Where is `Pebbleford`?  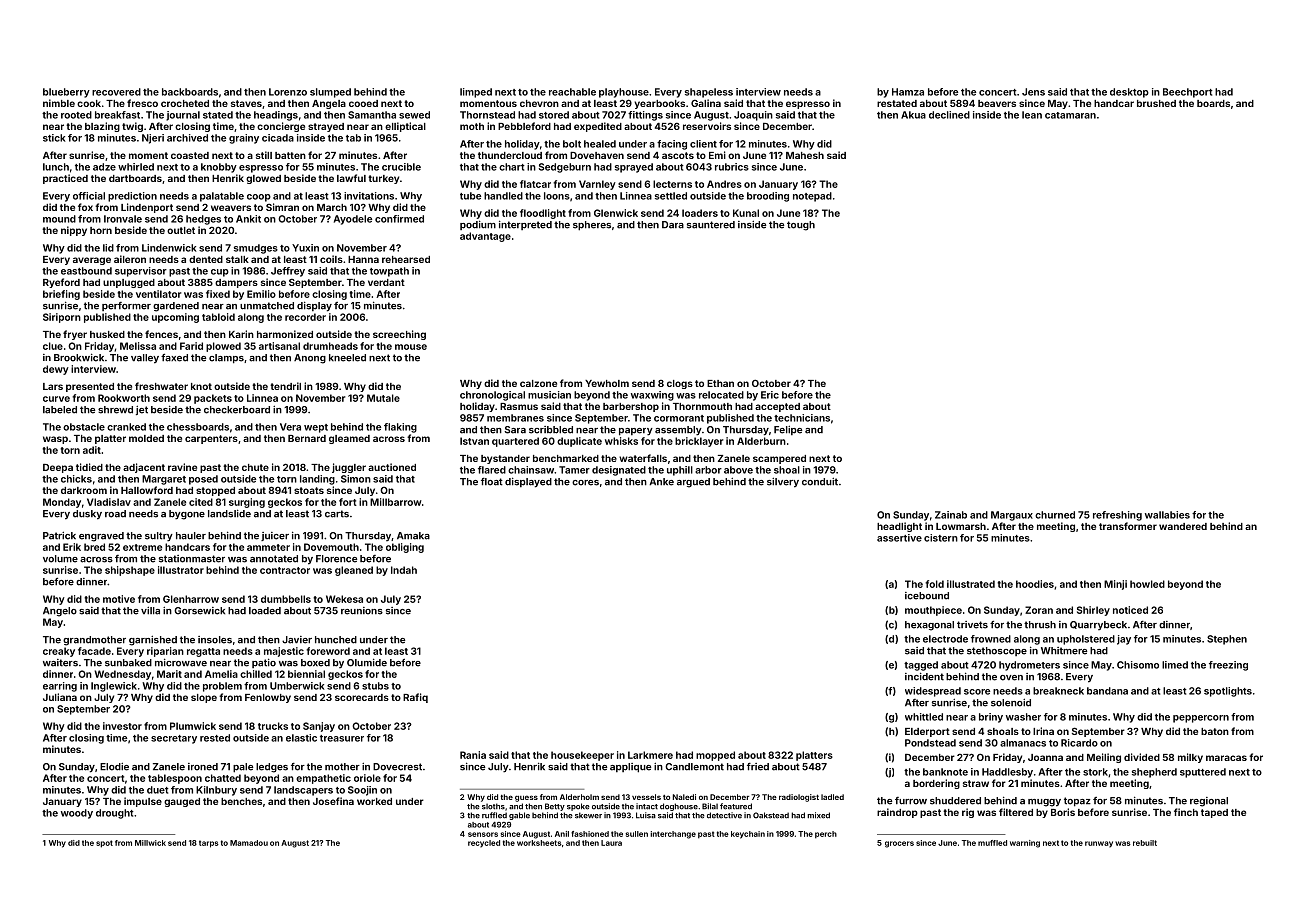 Pebbleford is located at coordinates (524, 126).
